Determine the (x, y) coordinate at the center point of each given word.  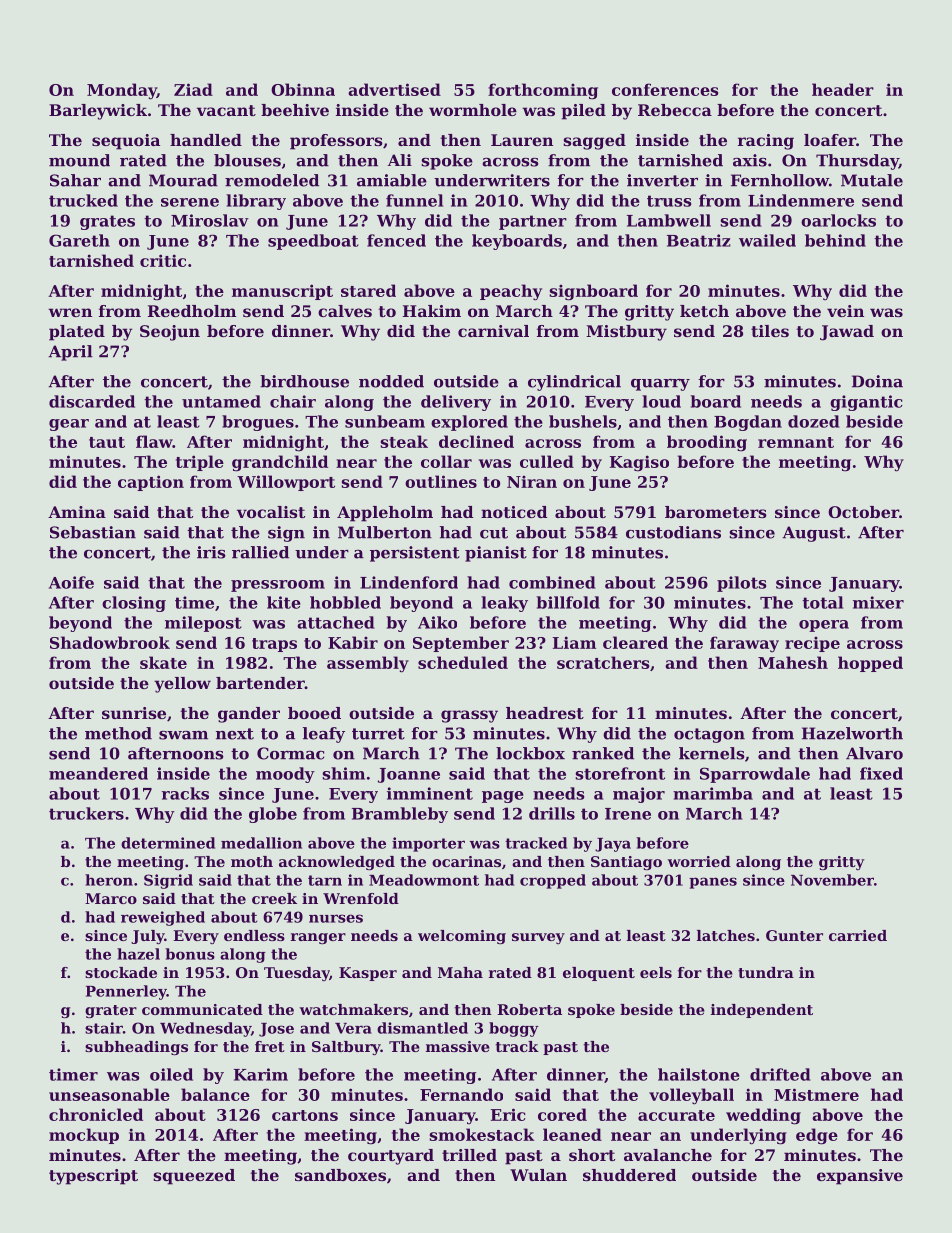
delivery (456, 403)
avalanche (668, 1155)
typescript (93, 1177)
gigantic (866, 403)
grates (107, 222)
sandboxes (340, 1175)
